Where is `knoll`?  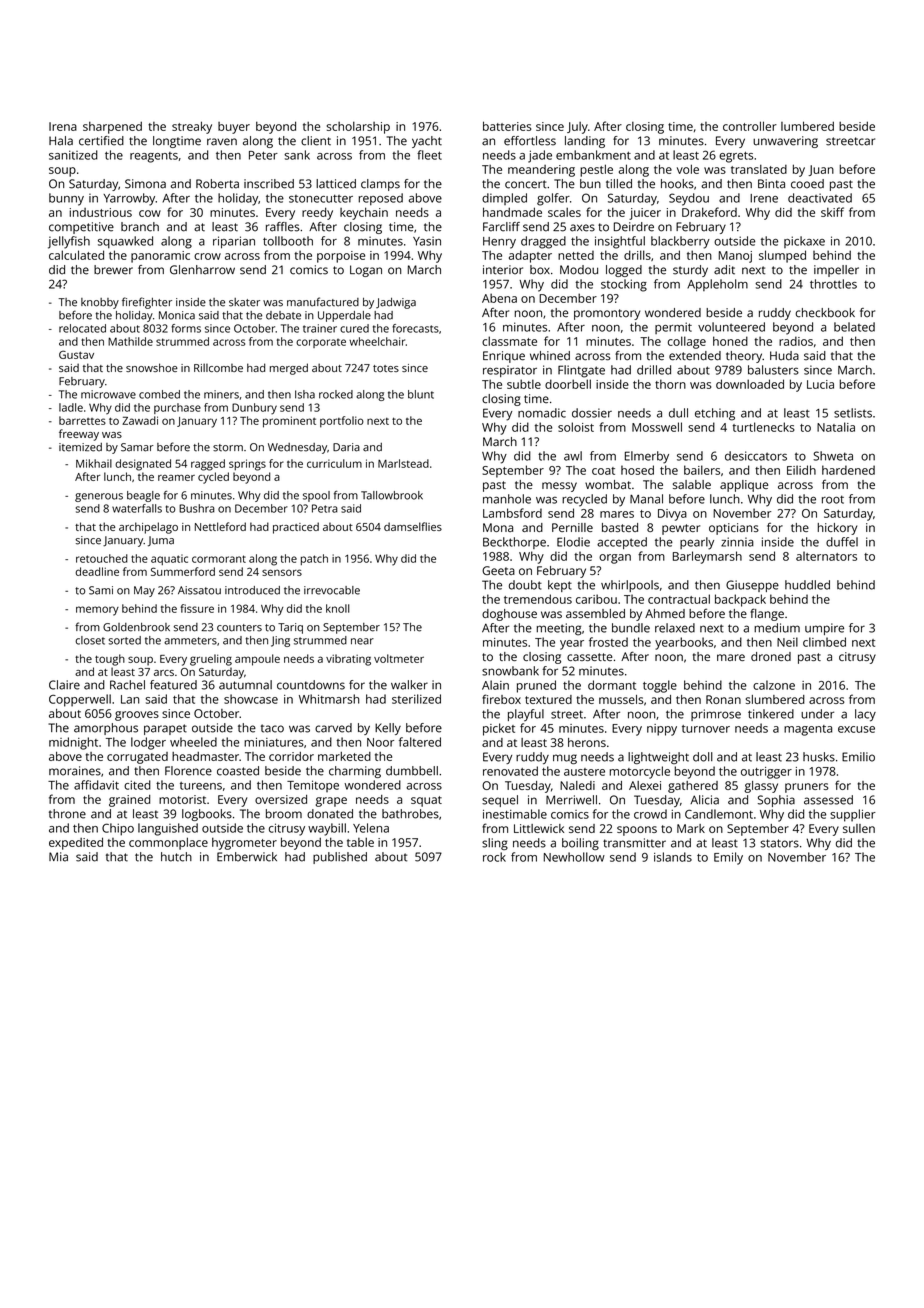 knoll is located at coordinates (338, 608).
